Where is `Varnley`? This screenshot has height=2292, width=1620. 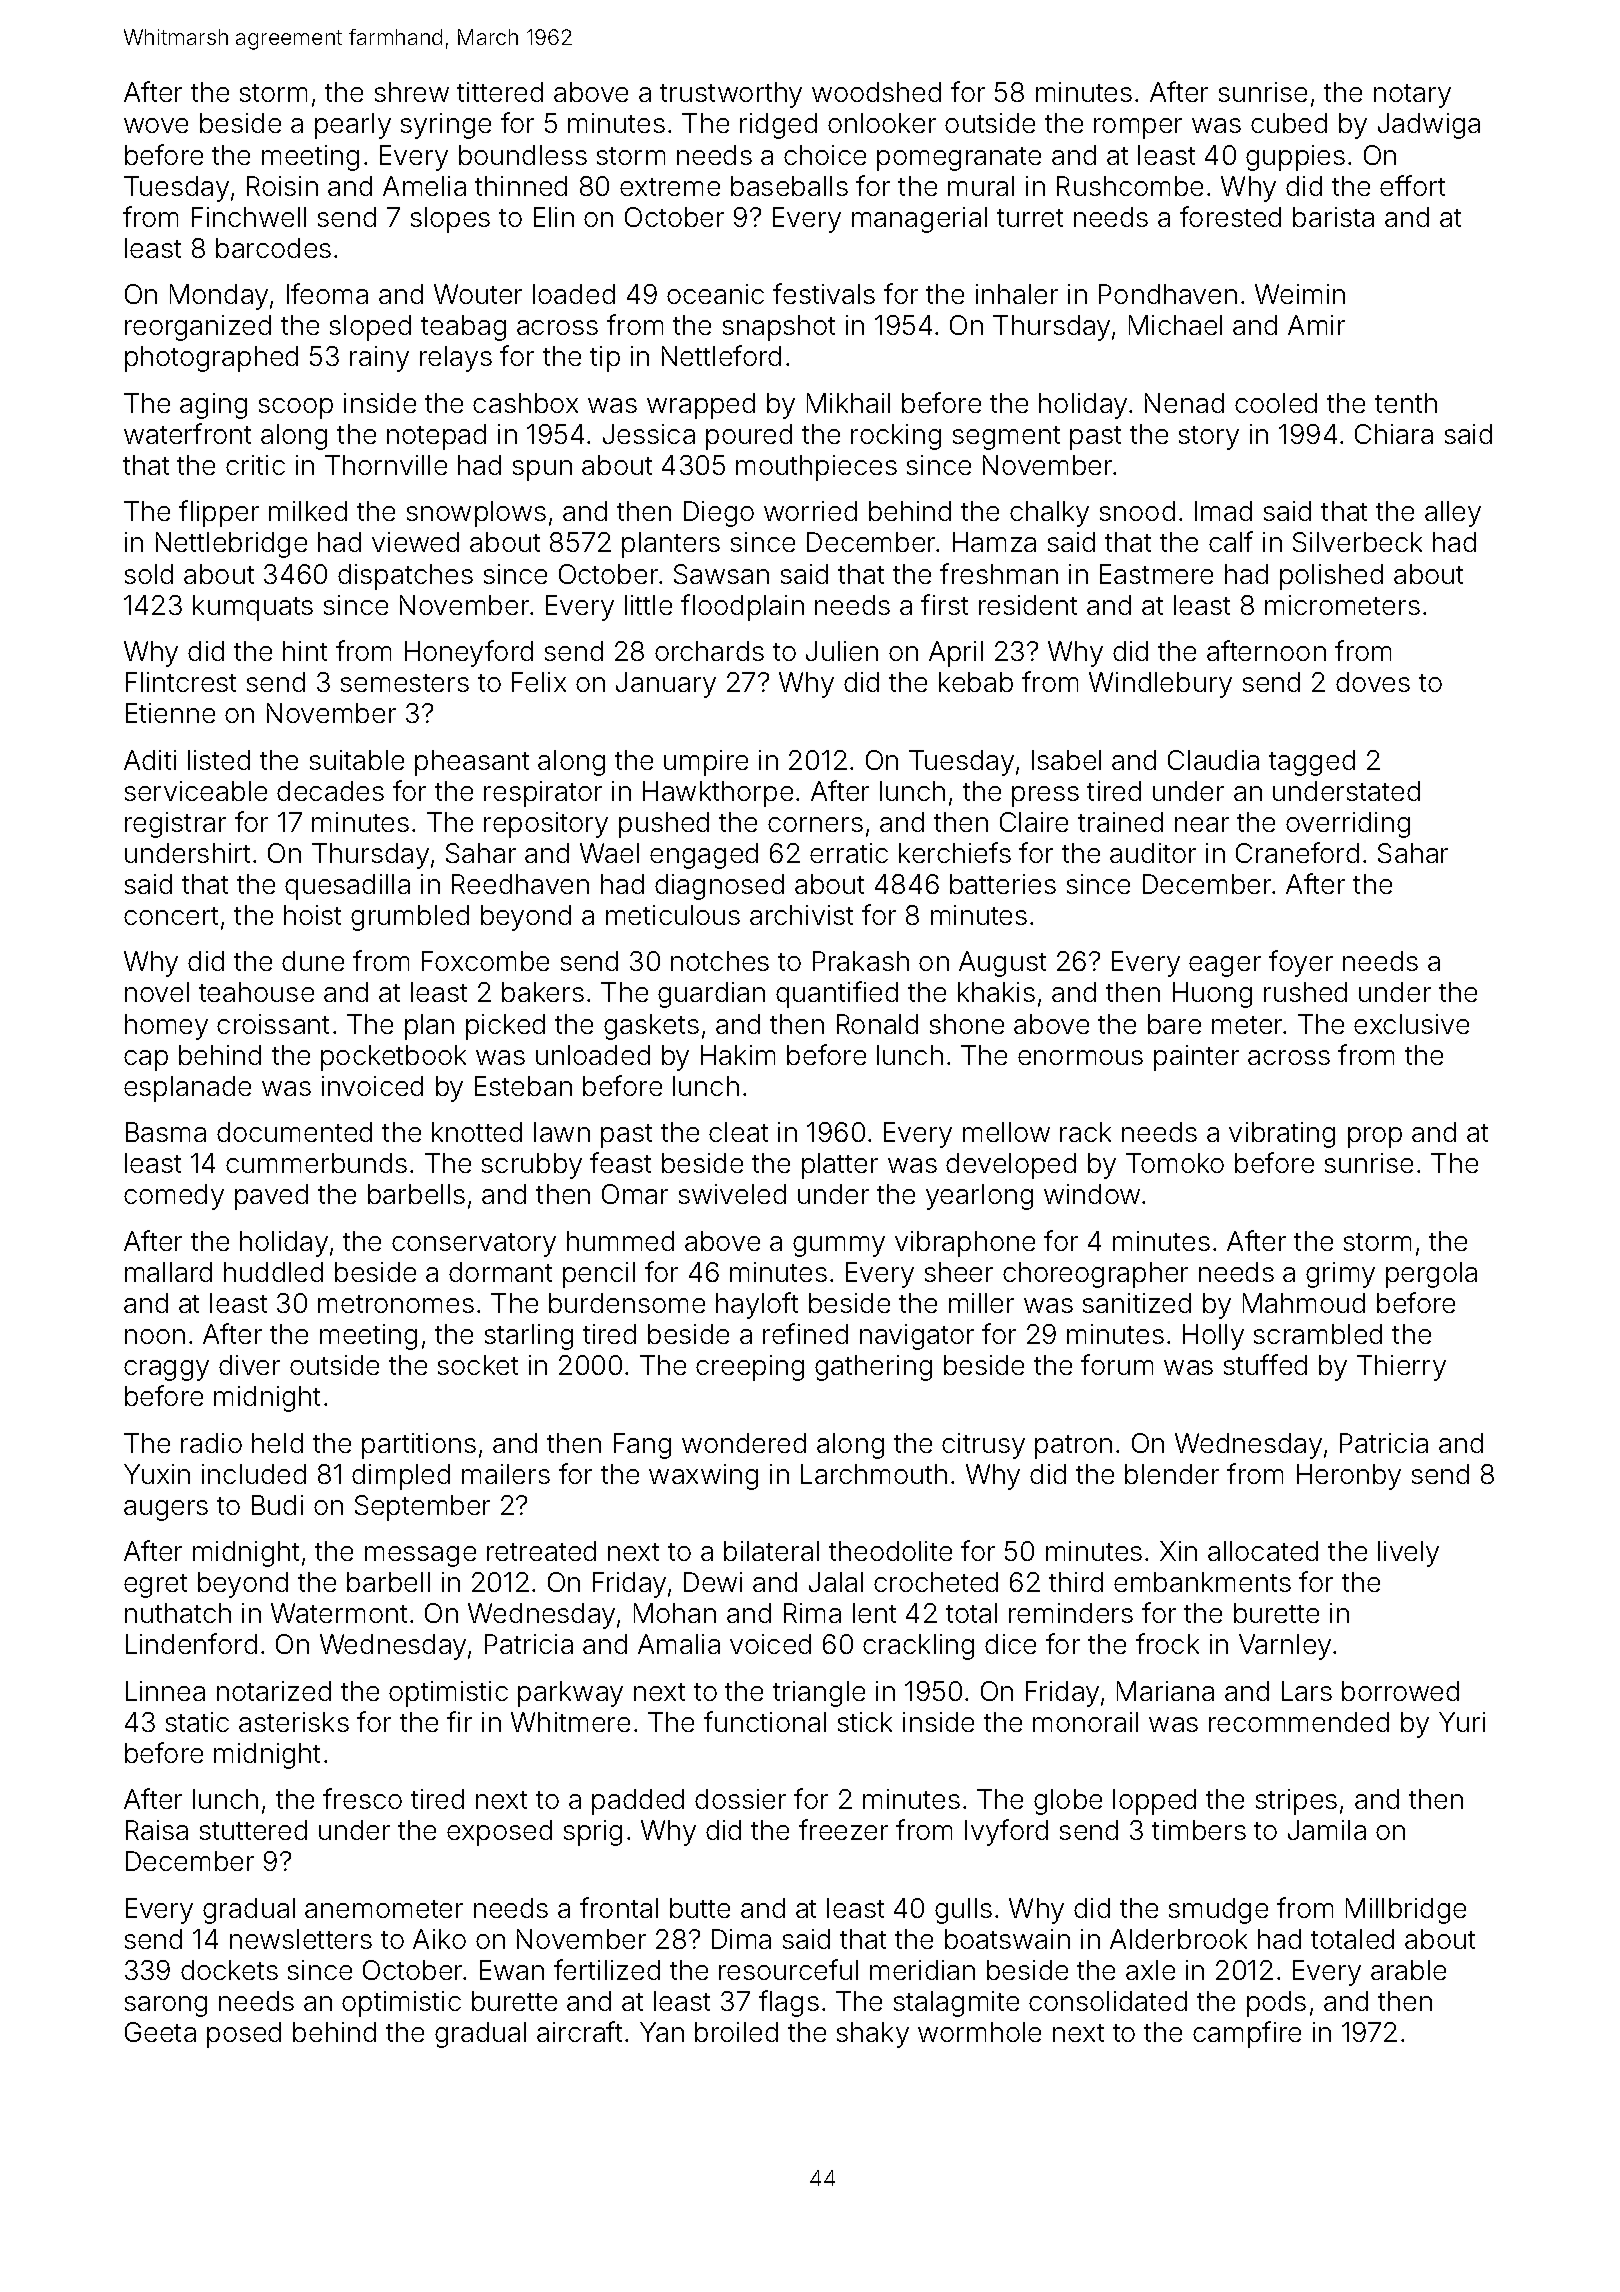 Varnley is located at coordinates (1285, 1647).
